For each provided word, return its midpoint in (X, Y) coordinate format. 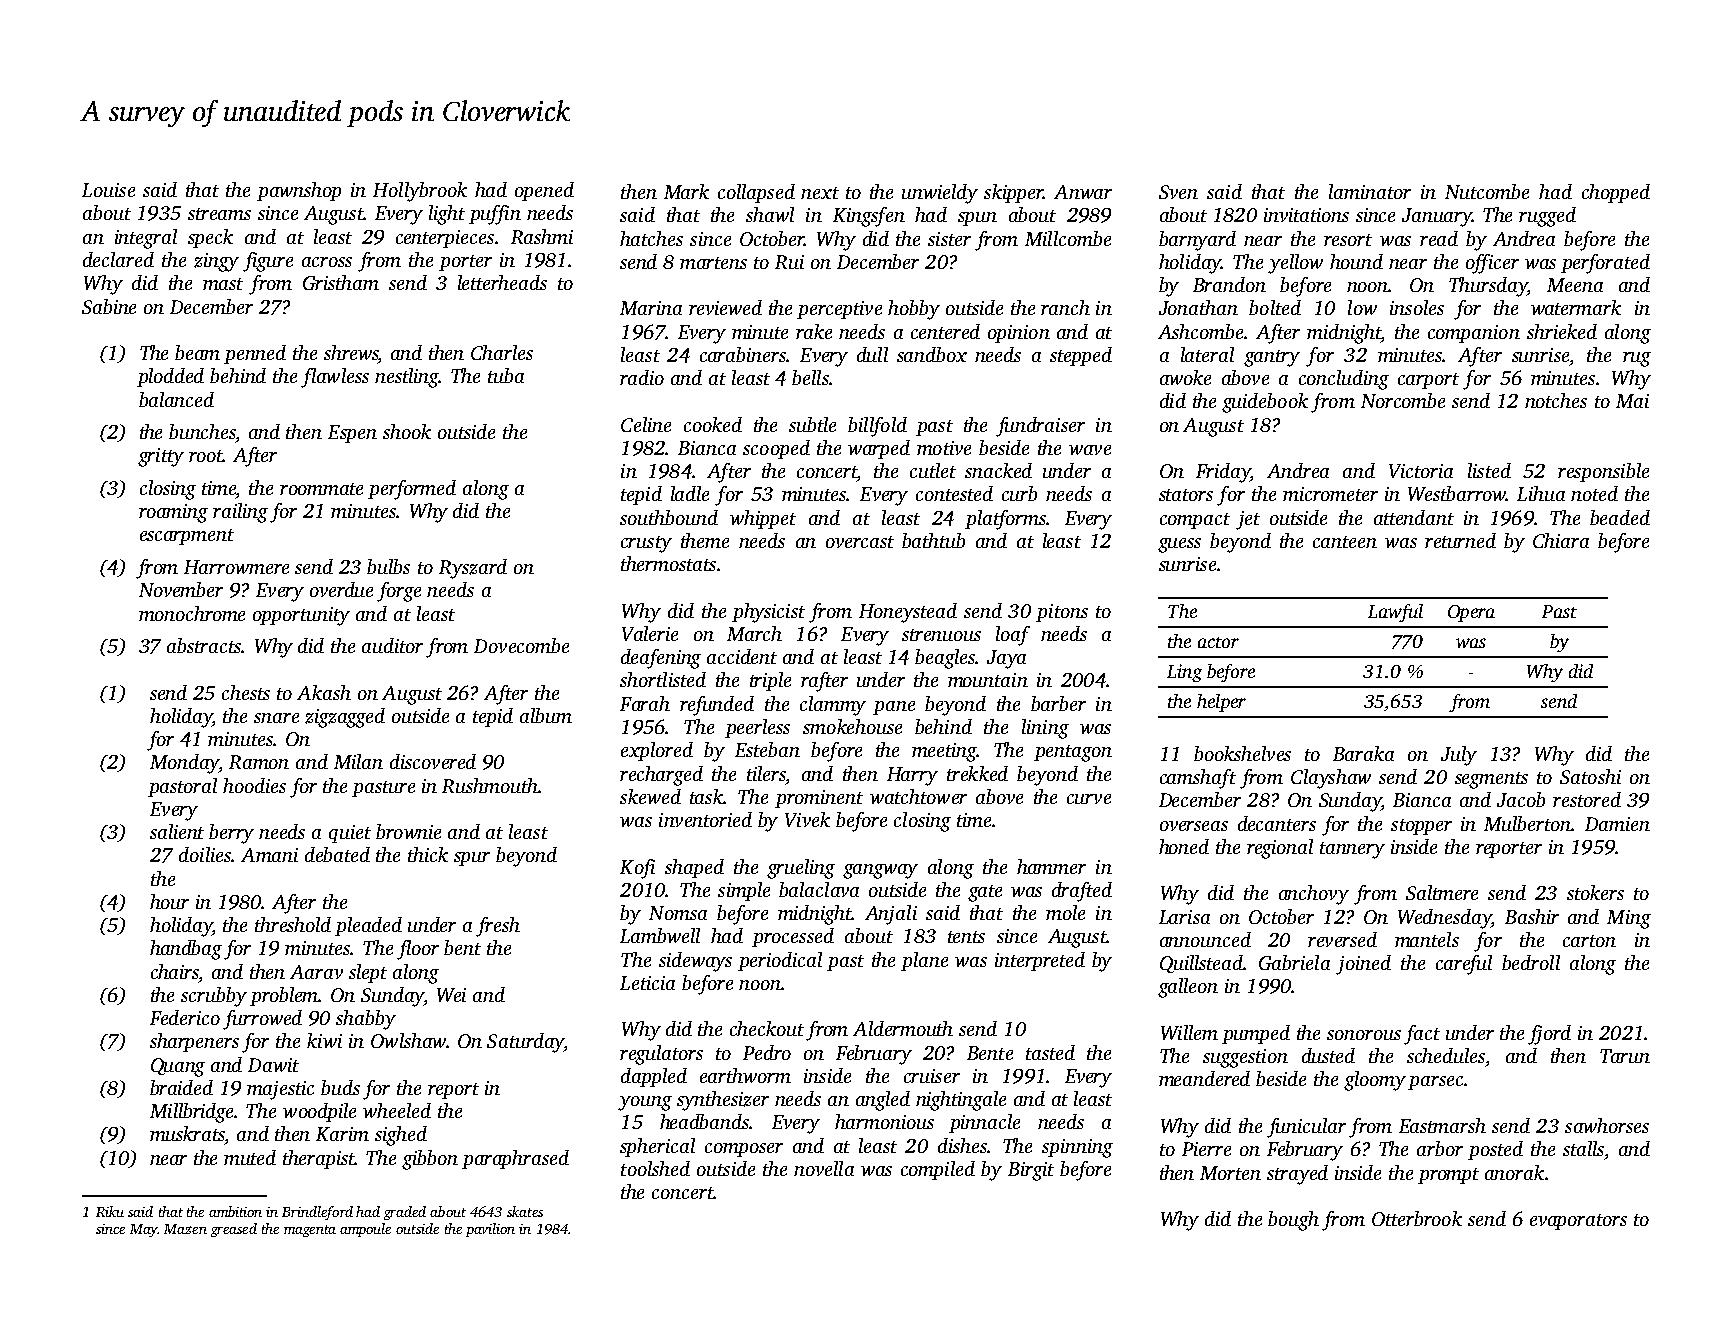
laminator (1370, 191)
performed (412, 490)
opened (544, 191)
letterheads (502, 282)
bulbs (388, 566)
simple (744, 891)
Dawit (273, 1065)
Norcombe (1403, 400)
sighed (401, 1136)
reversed (1342, 939)
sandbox (932, 354)
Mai (1632, 401)
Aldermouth (903, 1028)
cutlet (933, 470)
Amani (269, 855)
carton (1589, 941)
